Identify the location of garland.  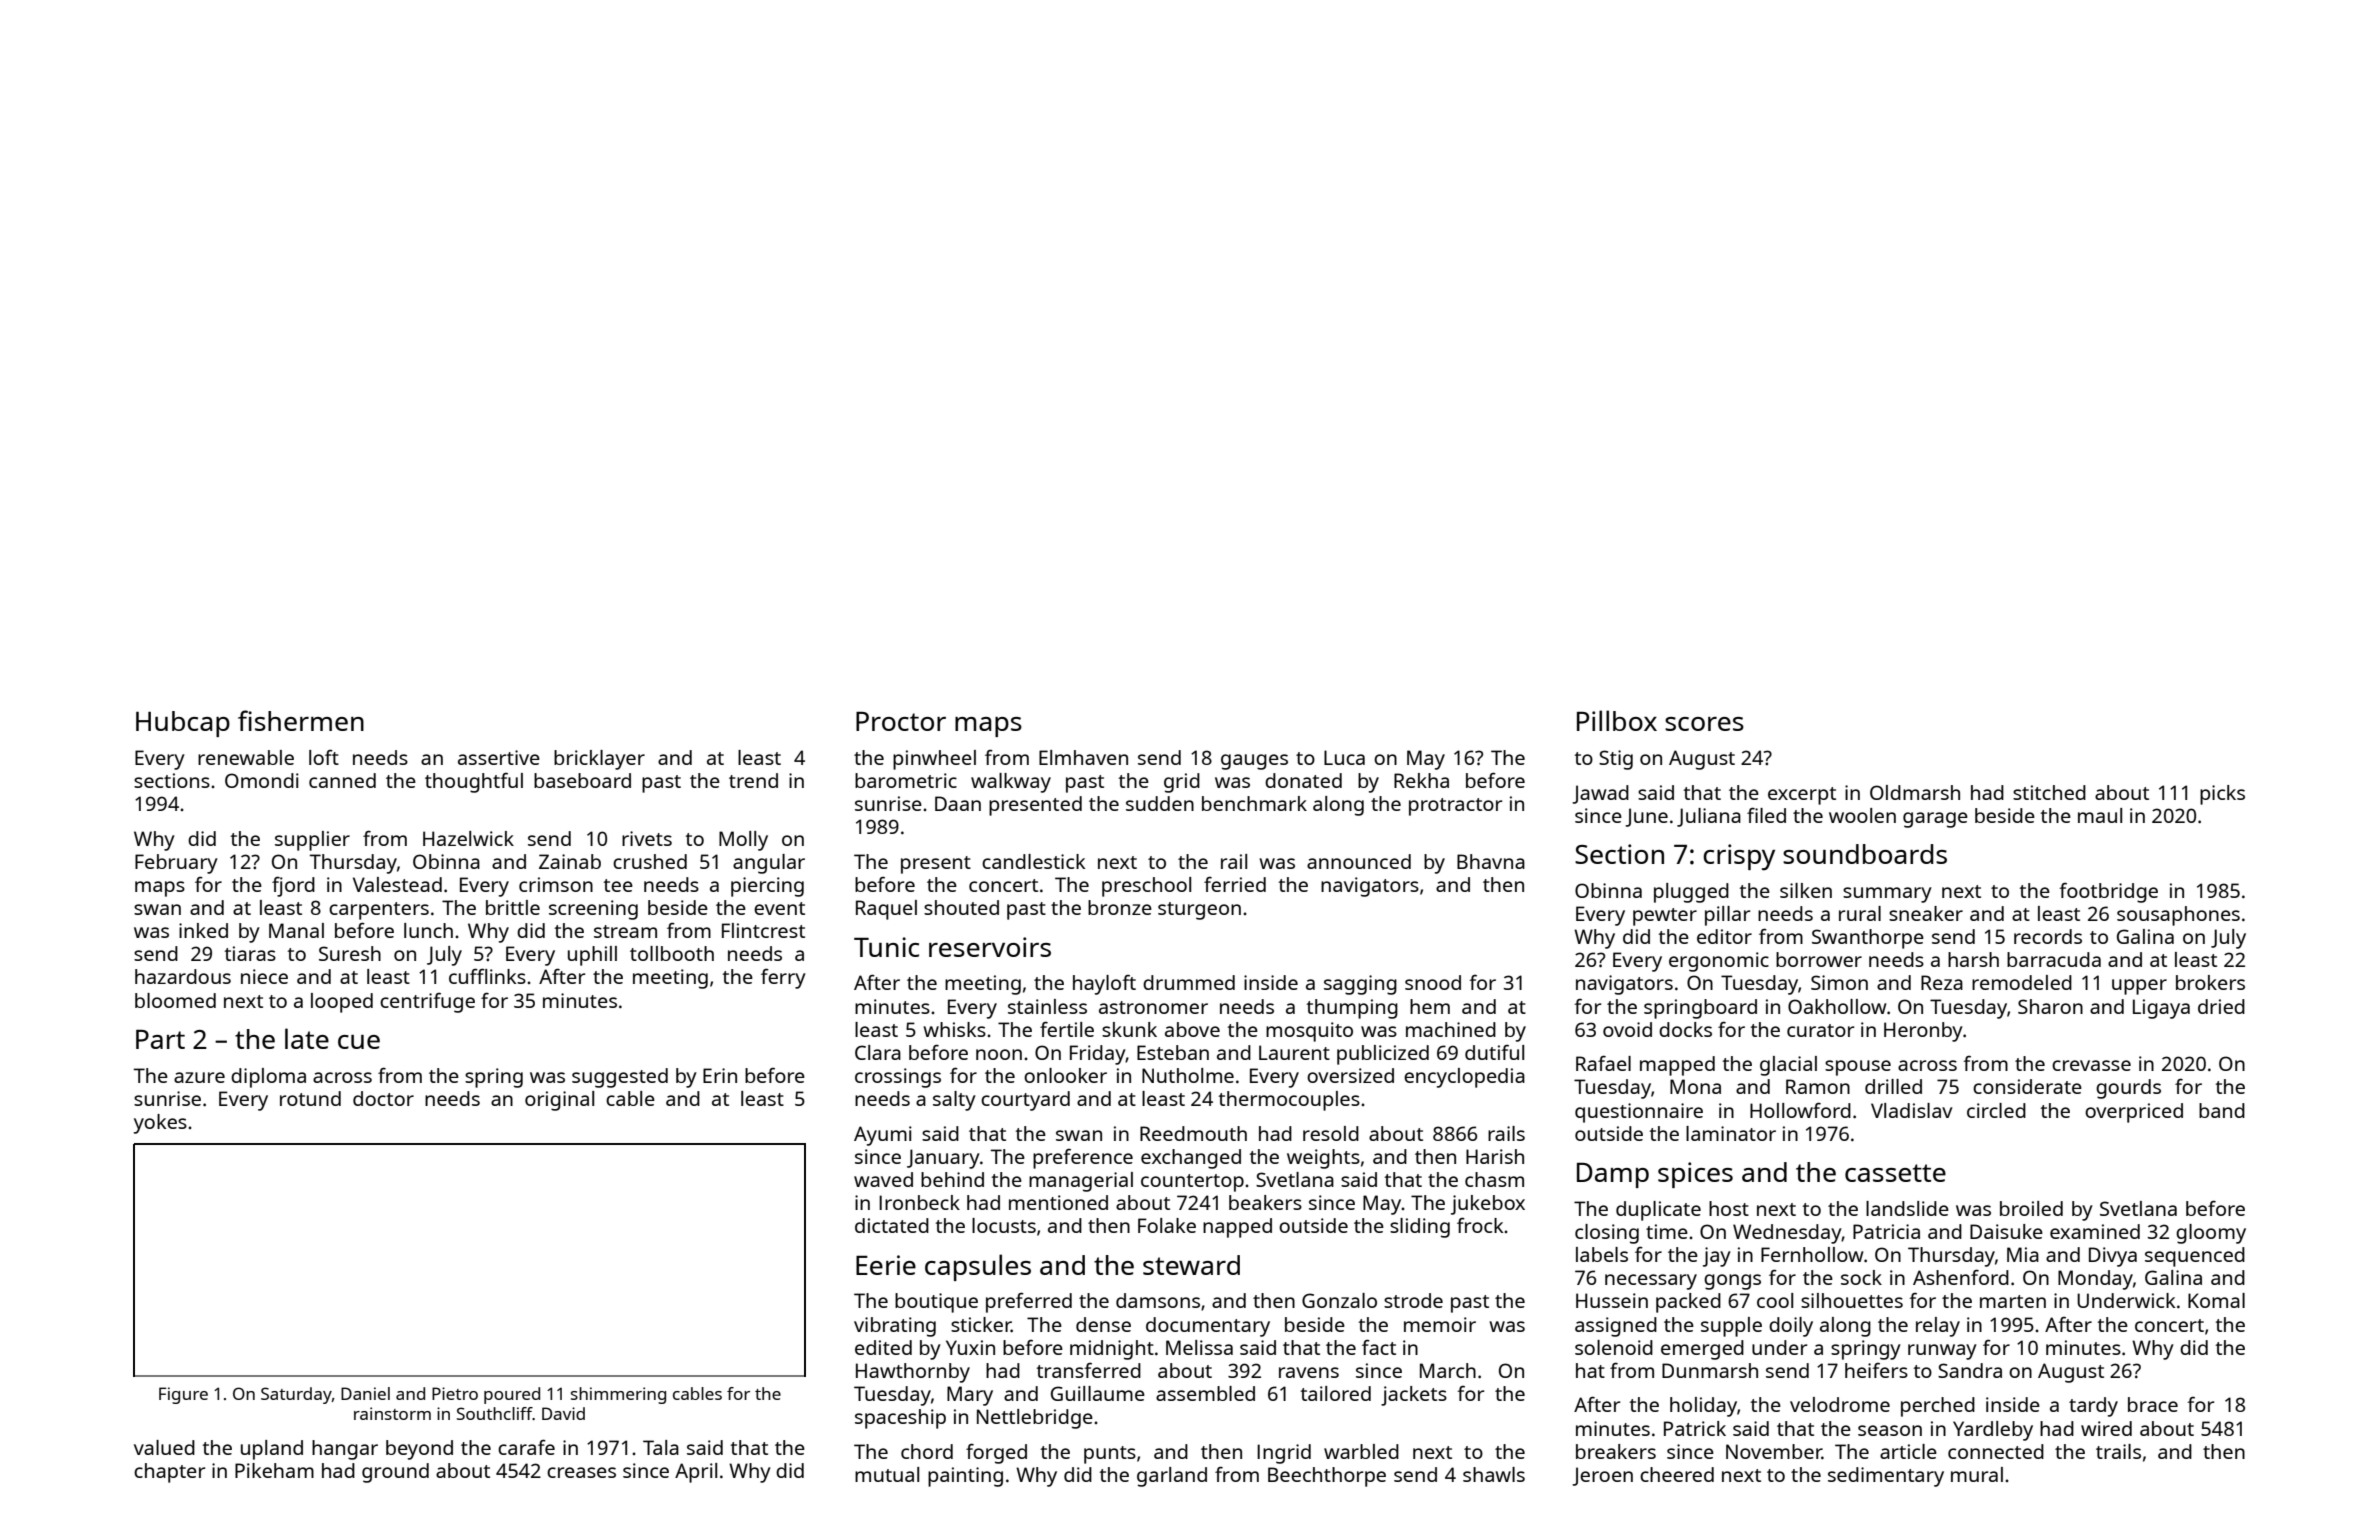
(1172, 1477).
